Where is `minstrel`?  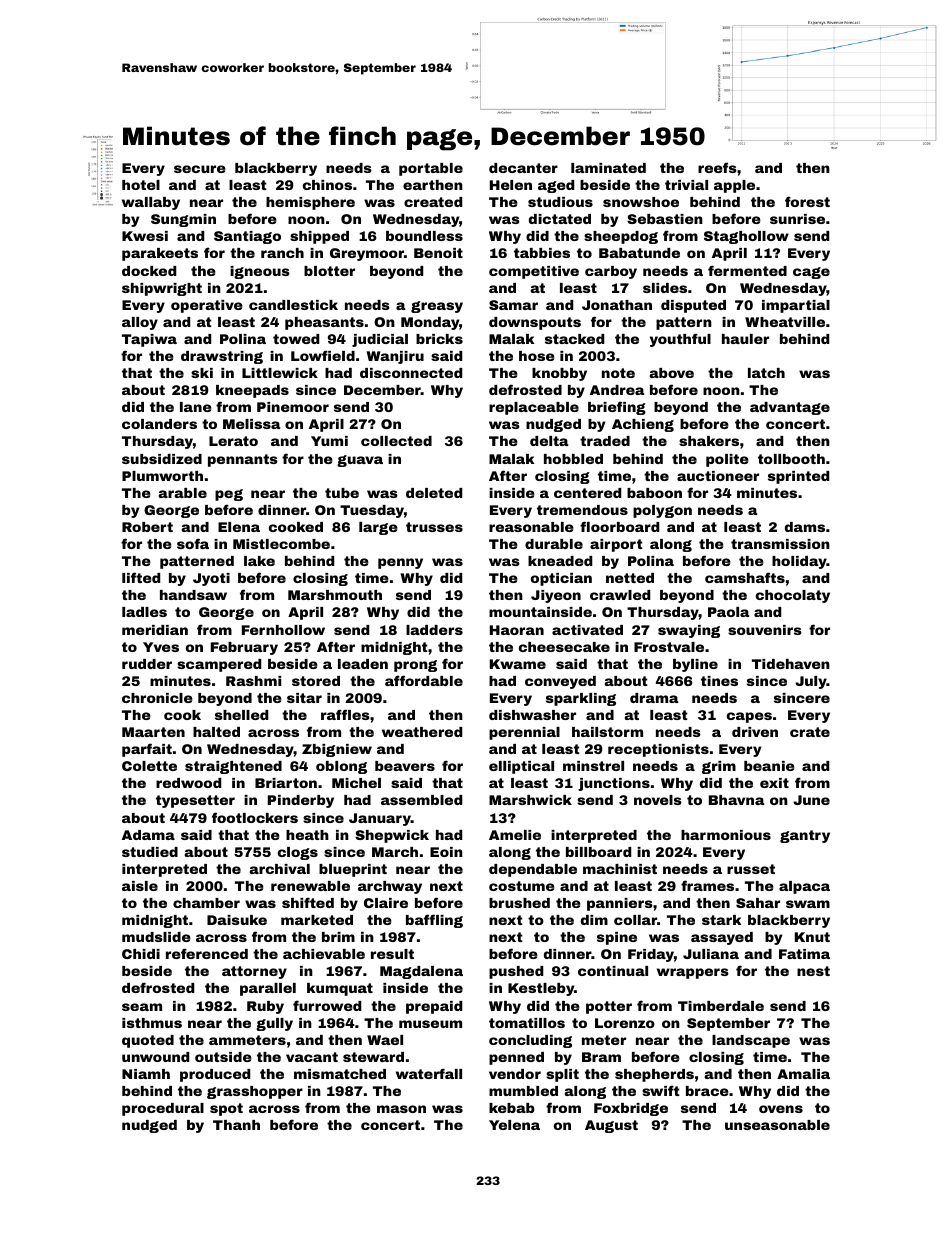 minstrel is located at coordinates (593, 766).
